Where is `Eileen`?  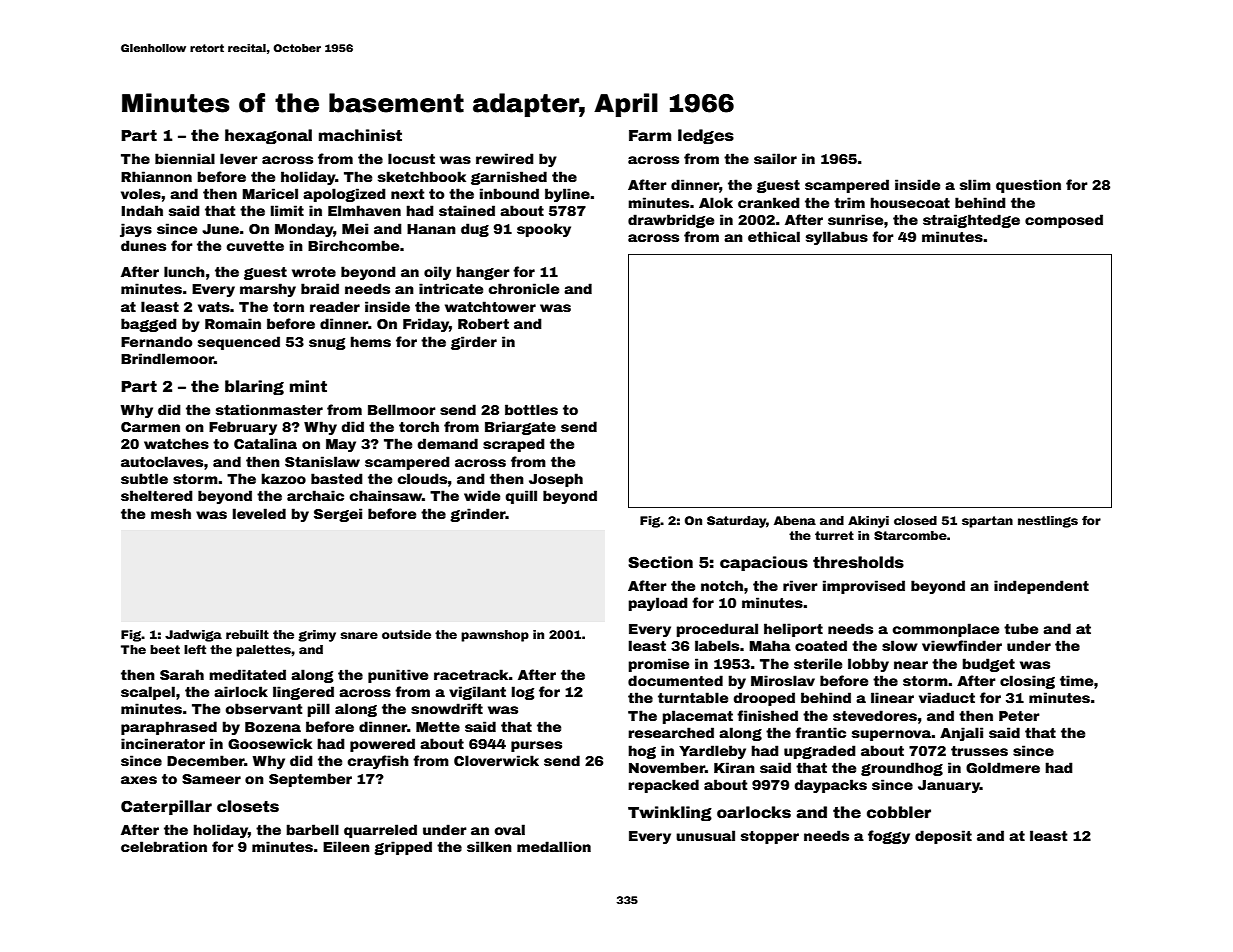 Eileen is located at coordinates (346, 846).
